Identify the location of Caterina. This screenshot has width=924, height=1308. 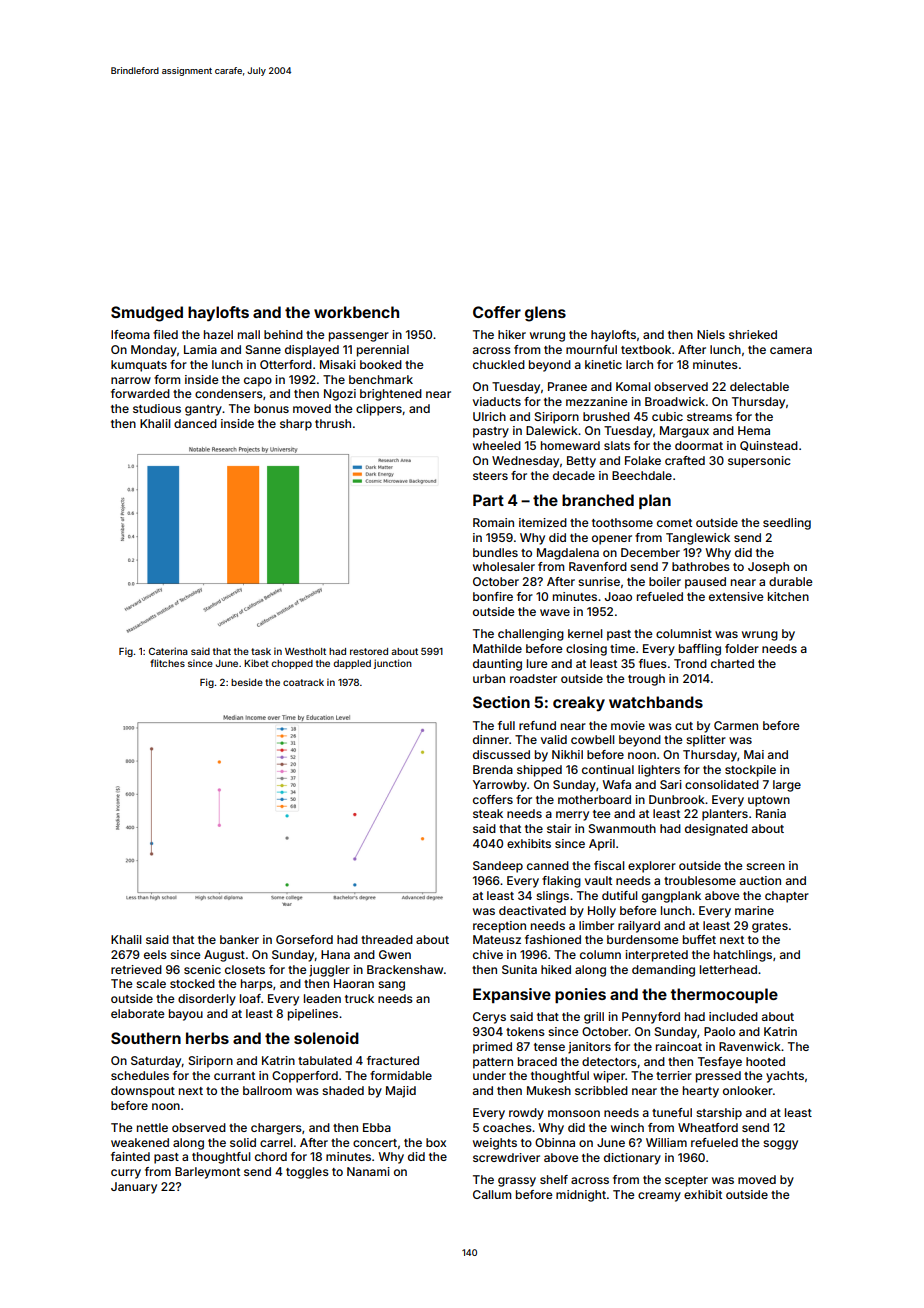
(168, 651).
